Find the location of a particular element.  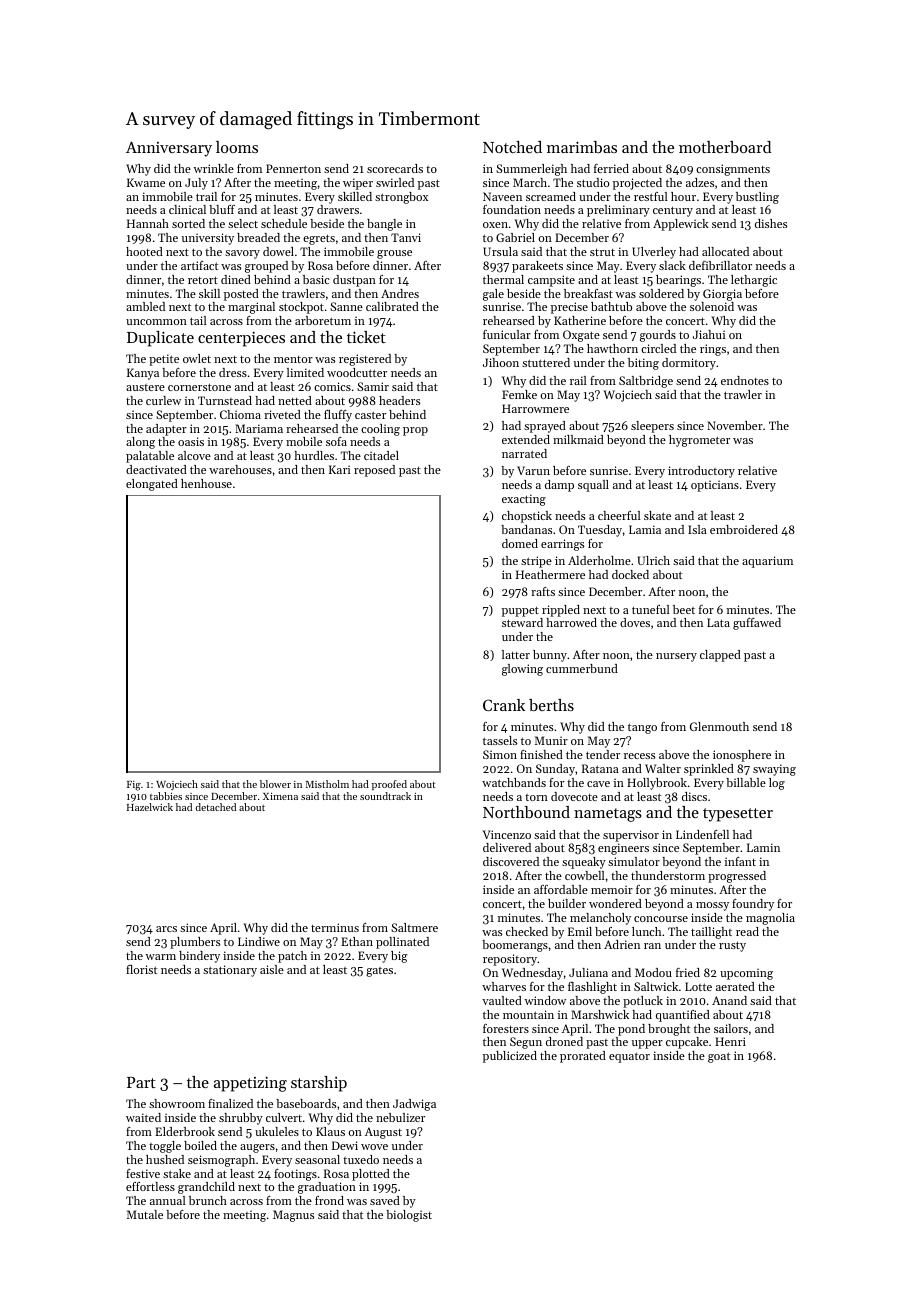

boiled is located at coordinates (200, 1145).
